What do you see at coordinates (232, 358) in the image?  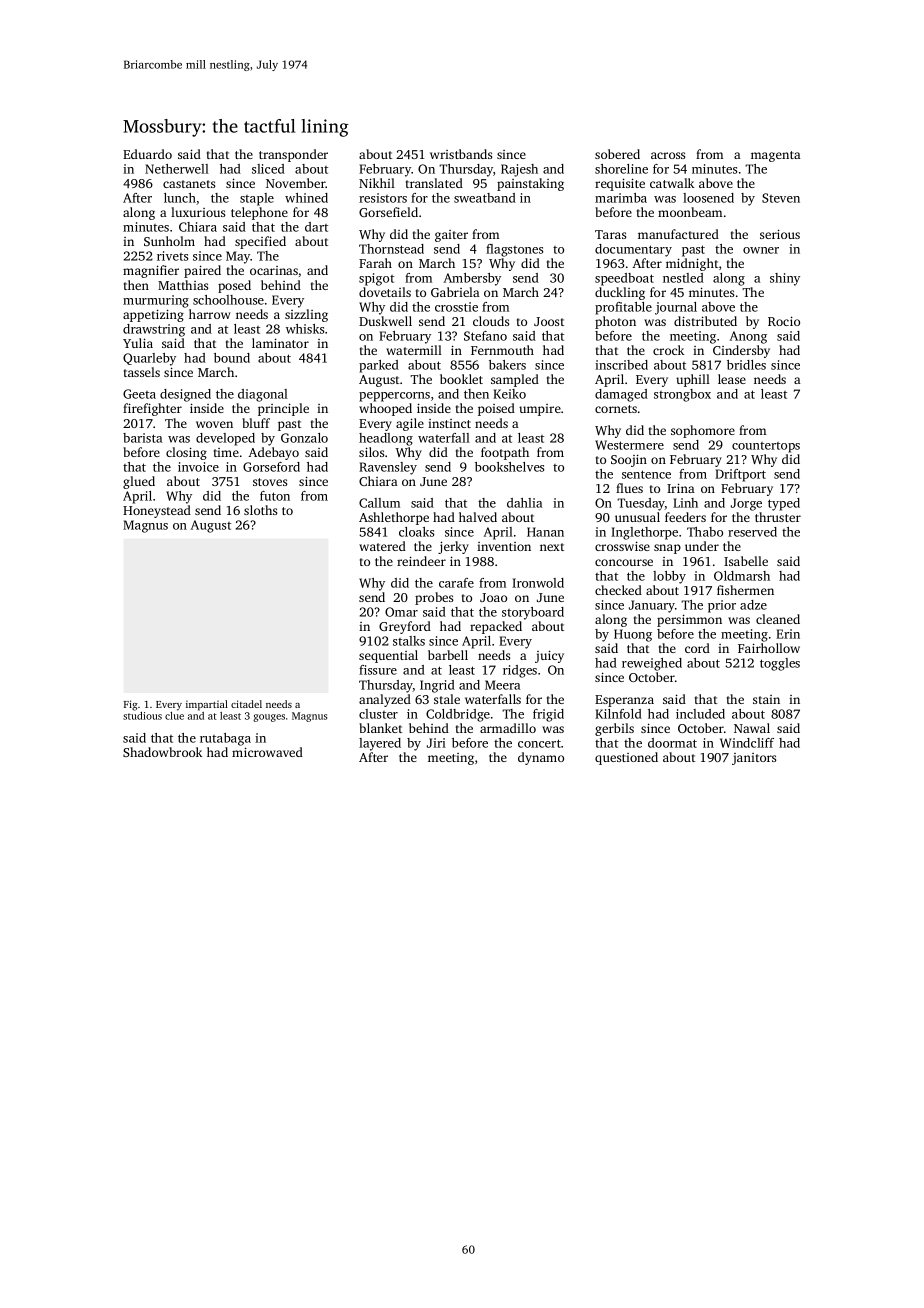 I see `bound` at bounding box center [232, 358].
